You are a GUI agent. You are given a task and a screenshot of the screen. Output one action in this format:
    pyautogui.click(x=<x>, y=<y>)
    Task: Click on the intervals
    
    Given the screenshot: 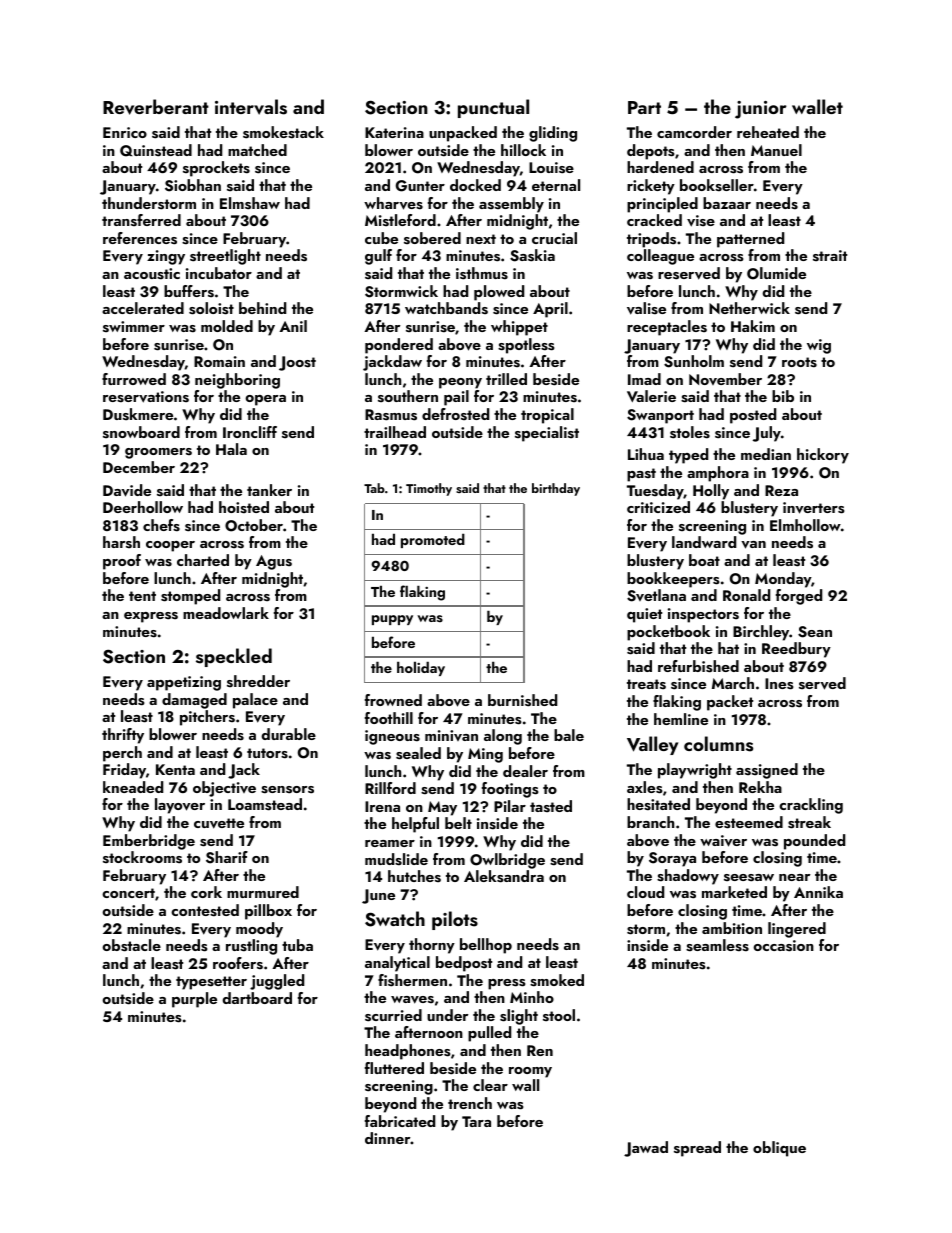 What is the action you would take?
    pyautogui.click(x=251, y=107)
